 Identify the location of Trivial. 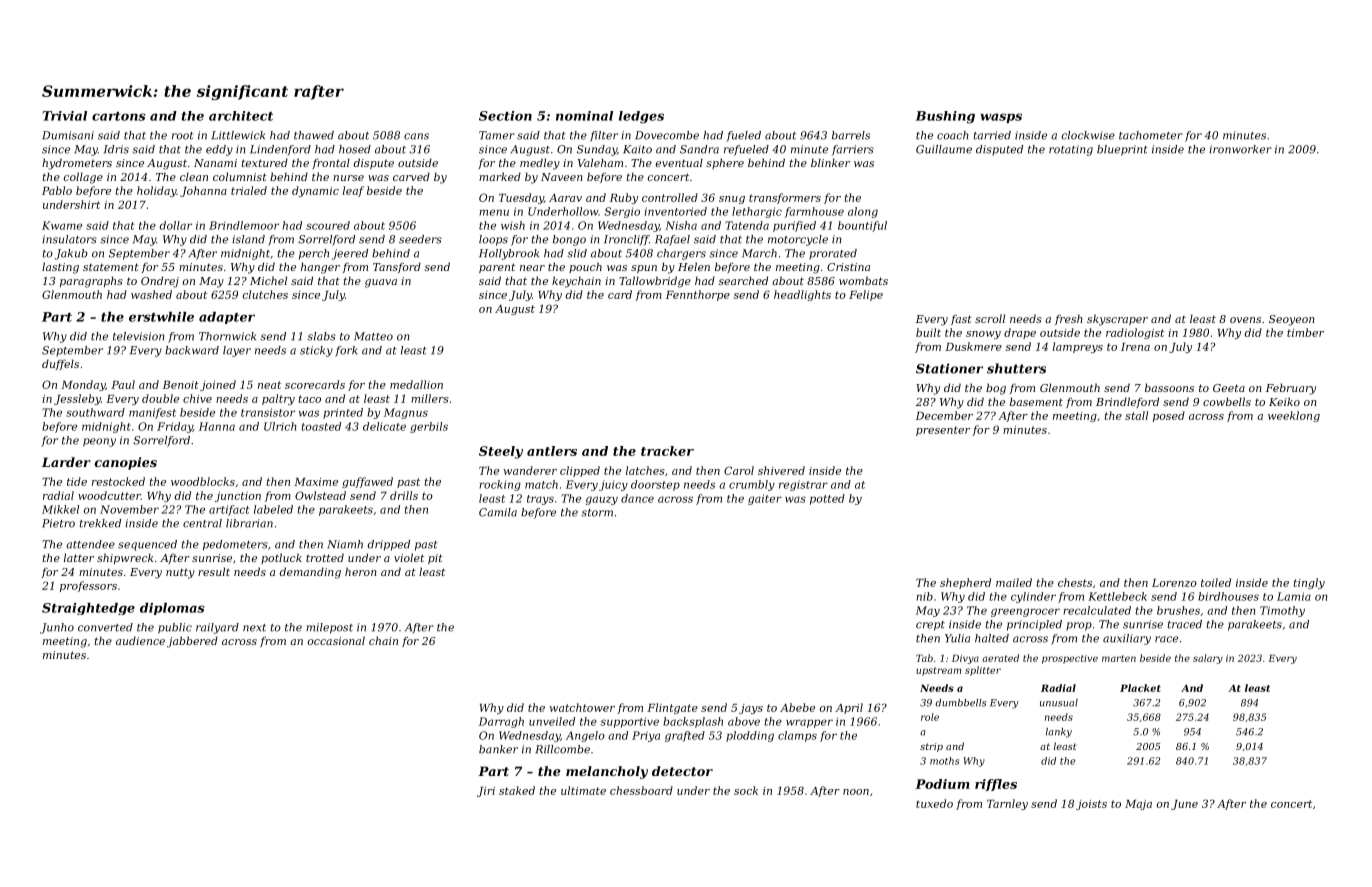
(65, 116).
